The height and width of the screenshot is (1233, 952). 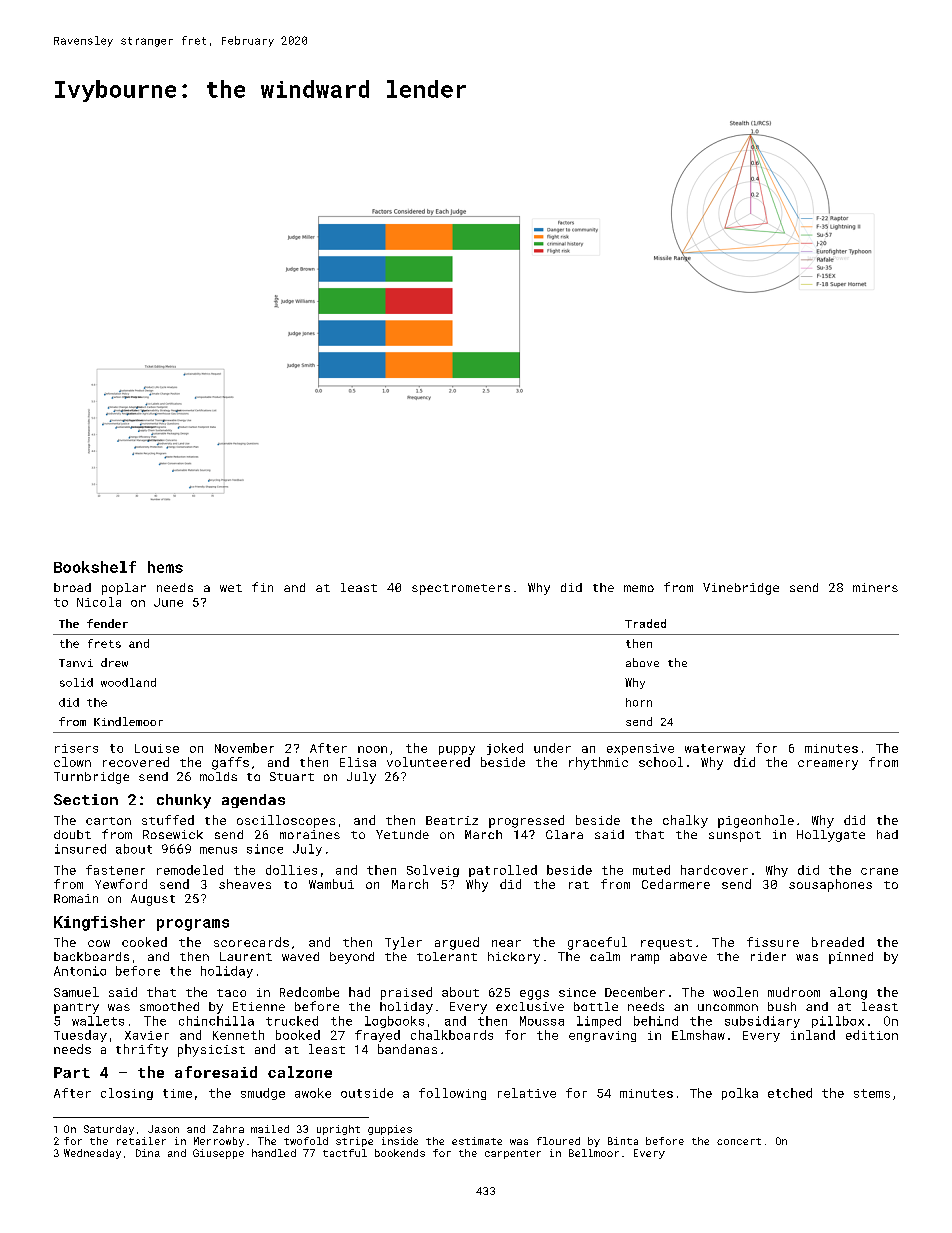 I want to click on Tanvi, so click(x=76, y=663).
